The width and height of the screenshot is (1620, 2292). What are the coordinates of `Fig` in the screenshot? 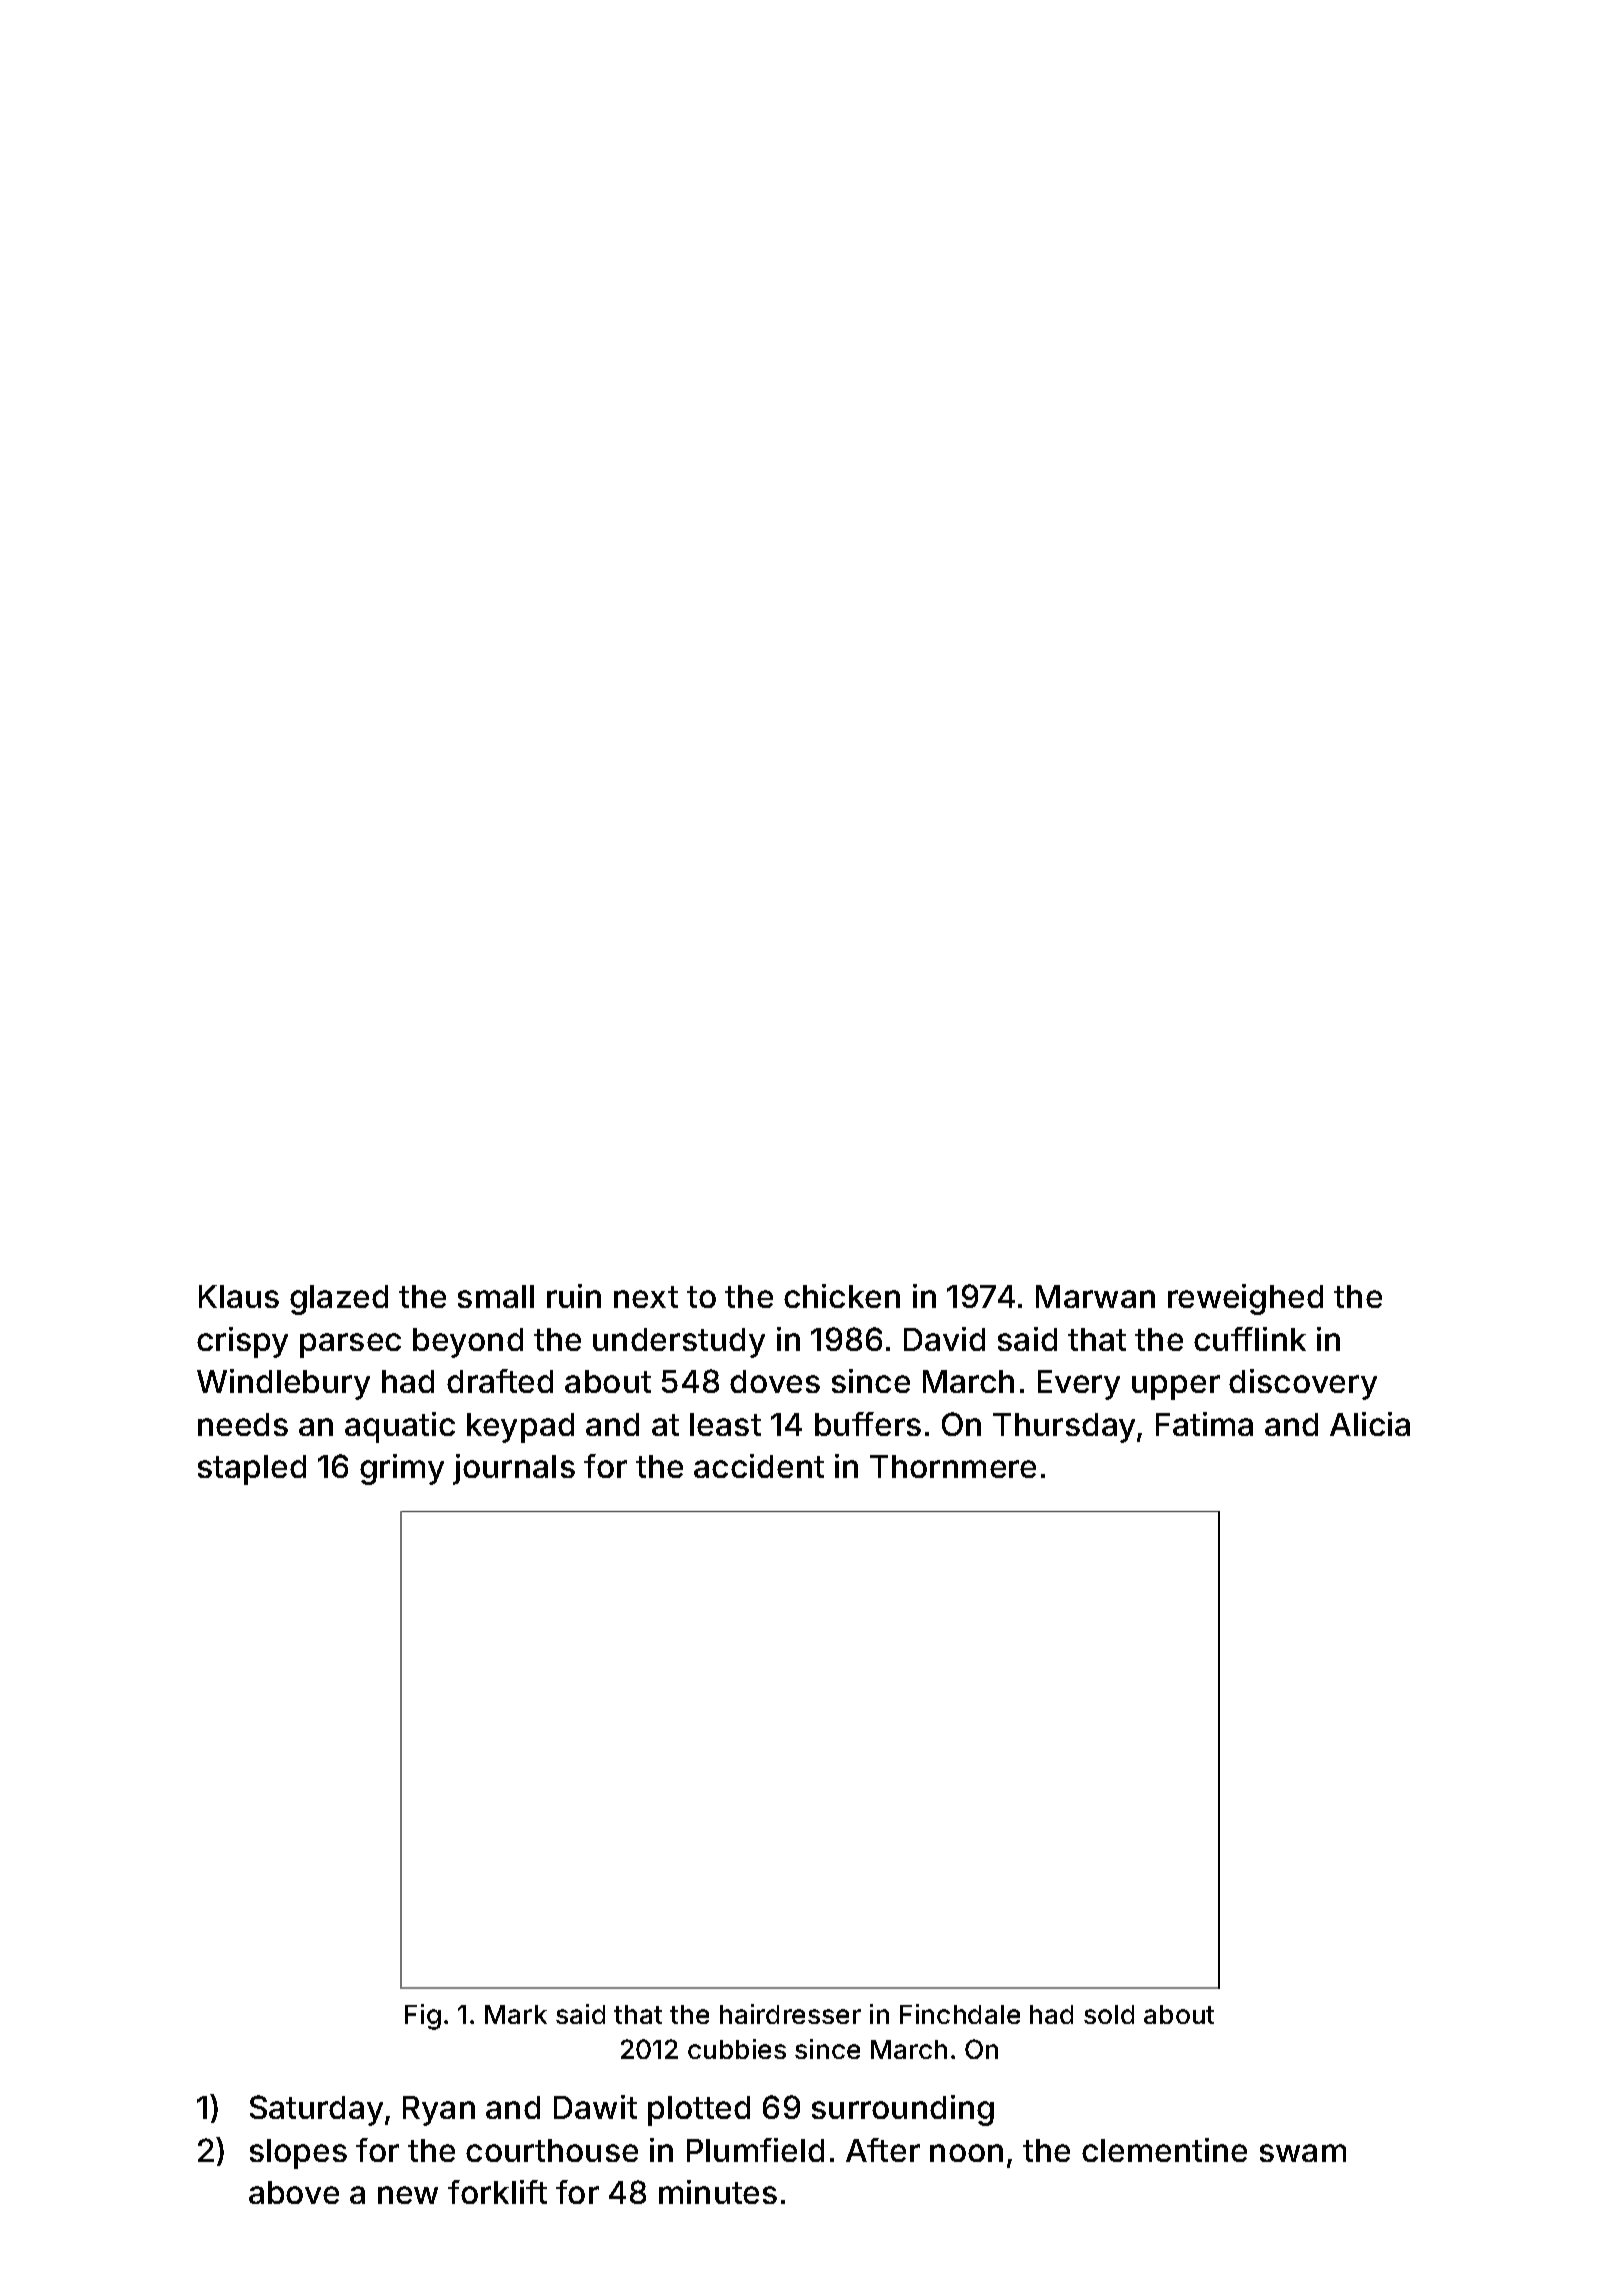 It's located at (423, 2017).
